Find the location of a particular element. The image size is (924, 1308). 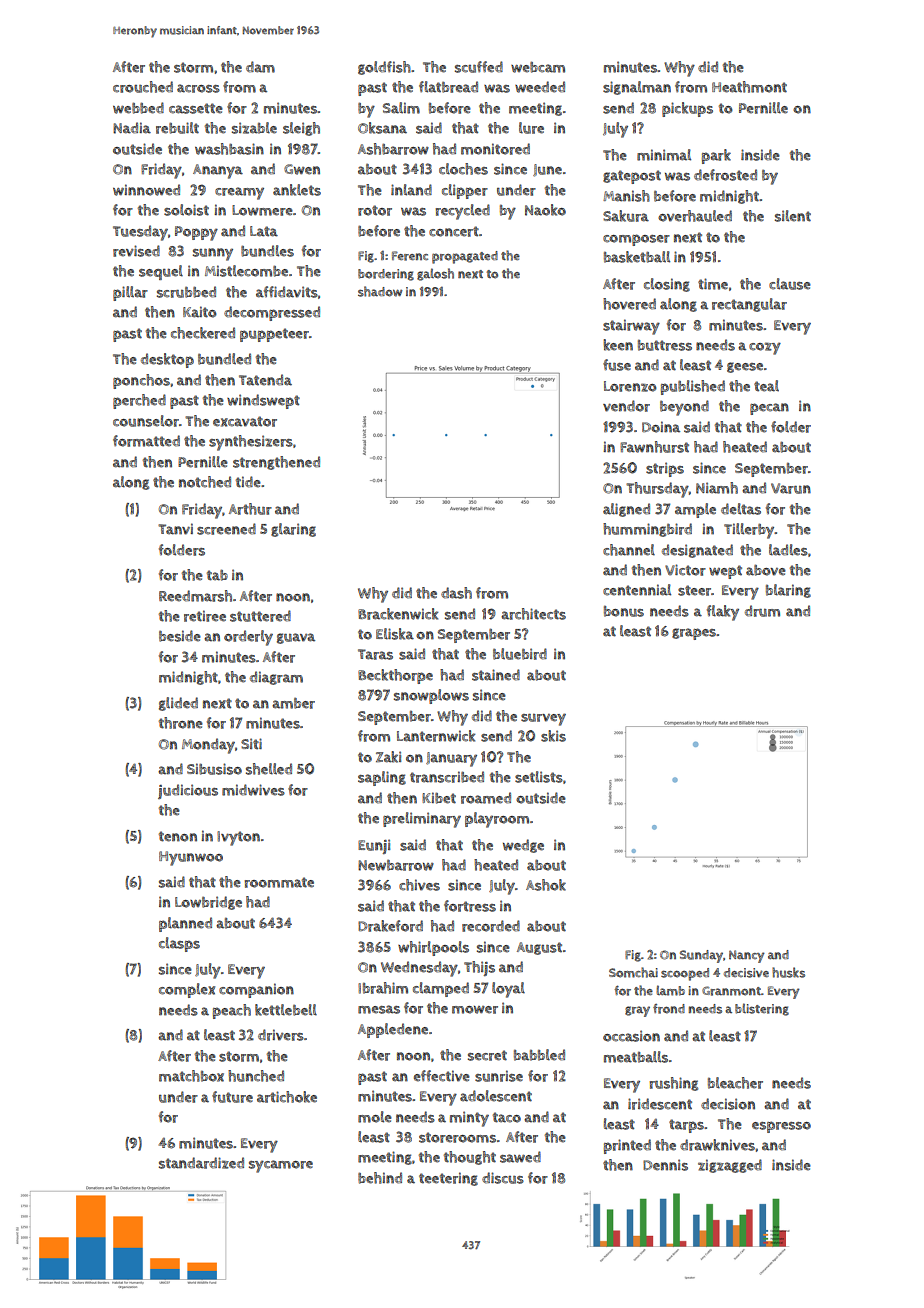

dash is located at coordinates (456, 593).
